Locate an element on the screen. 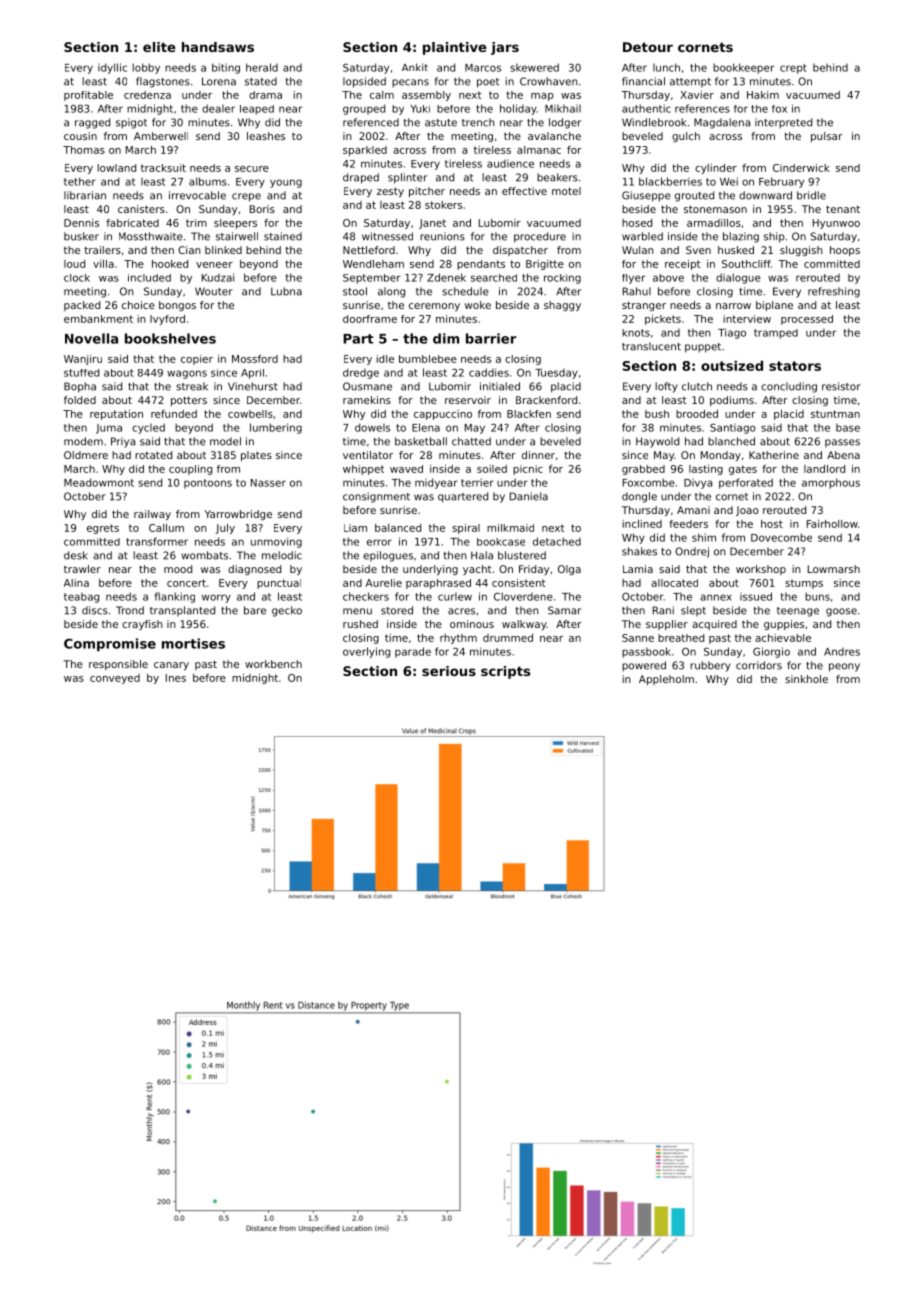 This screenshot has height=1308, width=924. stumps is located at coordinates (804, 584).
